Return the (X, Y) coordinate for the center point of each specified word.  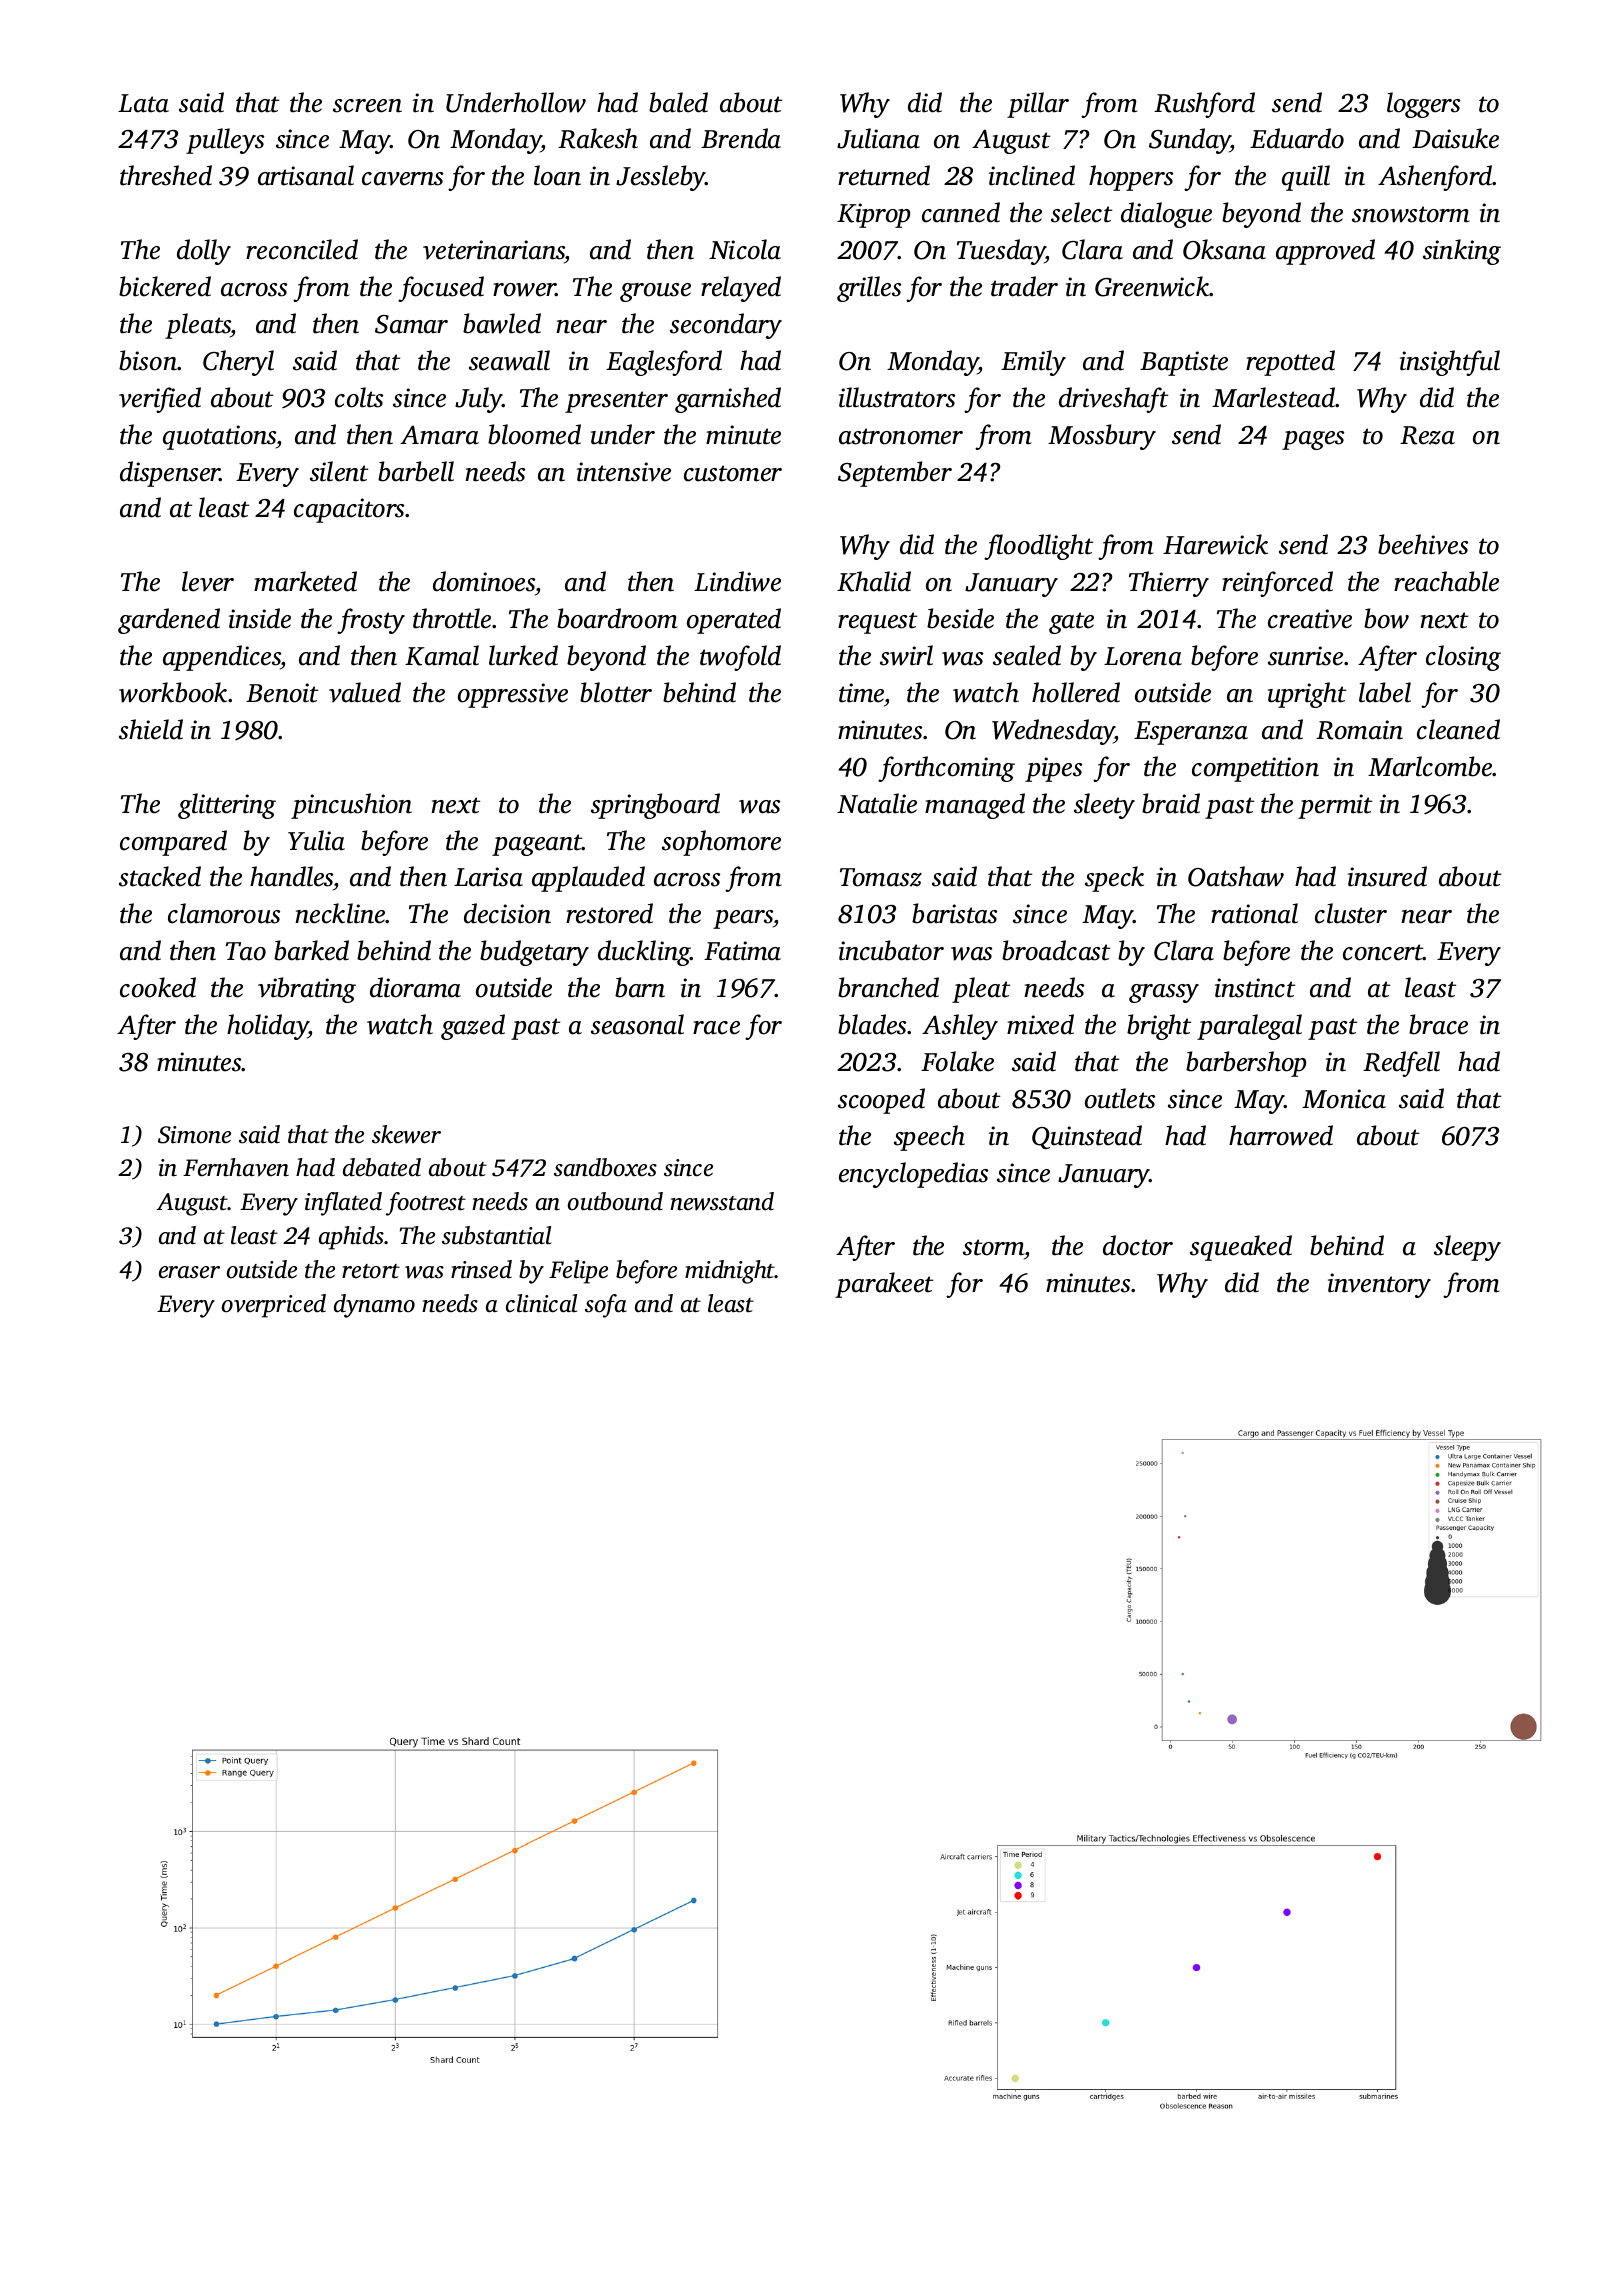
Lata (143, 103)
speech (929, 1138)
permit (1335, 806)
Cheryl (238, 363)
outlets (1120, 1098)
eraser (189, 1272)
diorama (415, 987)
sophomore (721, 843)
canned (961, 212)
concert (1383, 952)
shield (151, 729)
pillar (1038, 105)
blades (872, 1024)
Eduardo (1297, 138)
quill (1306, 178)
